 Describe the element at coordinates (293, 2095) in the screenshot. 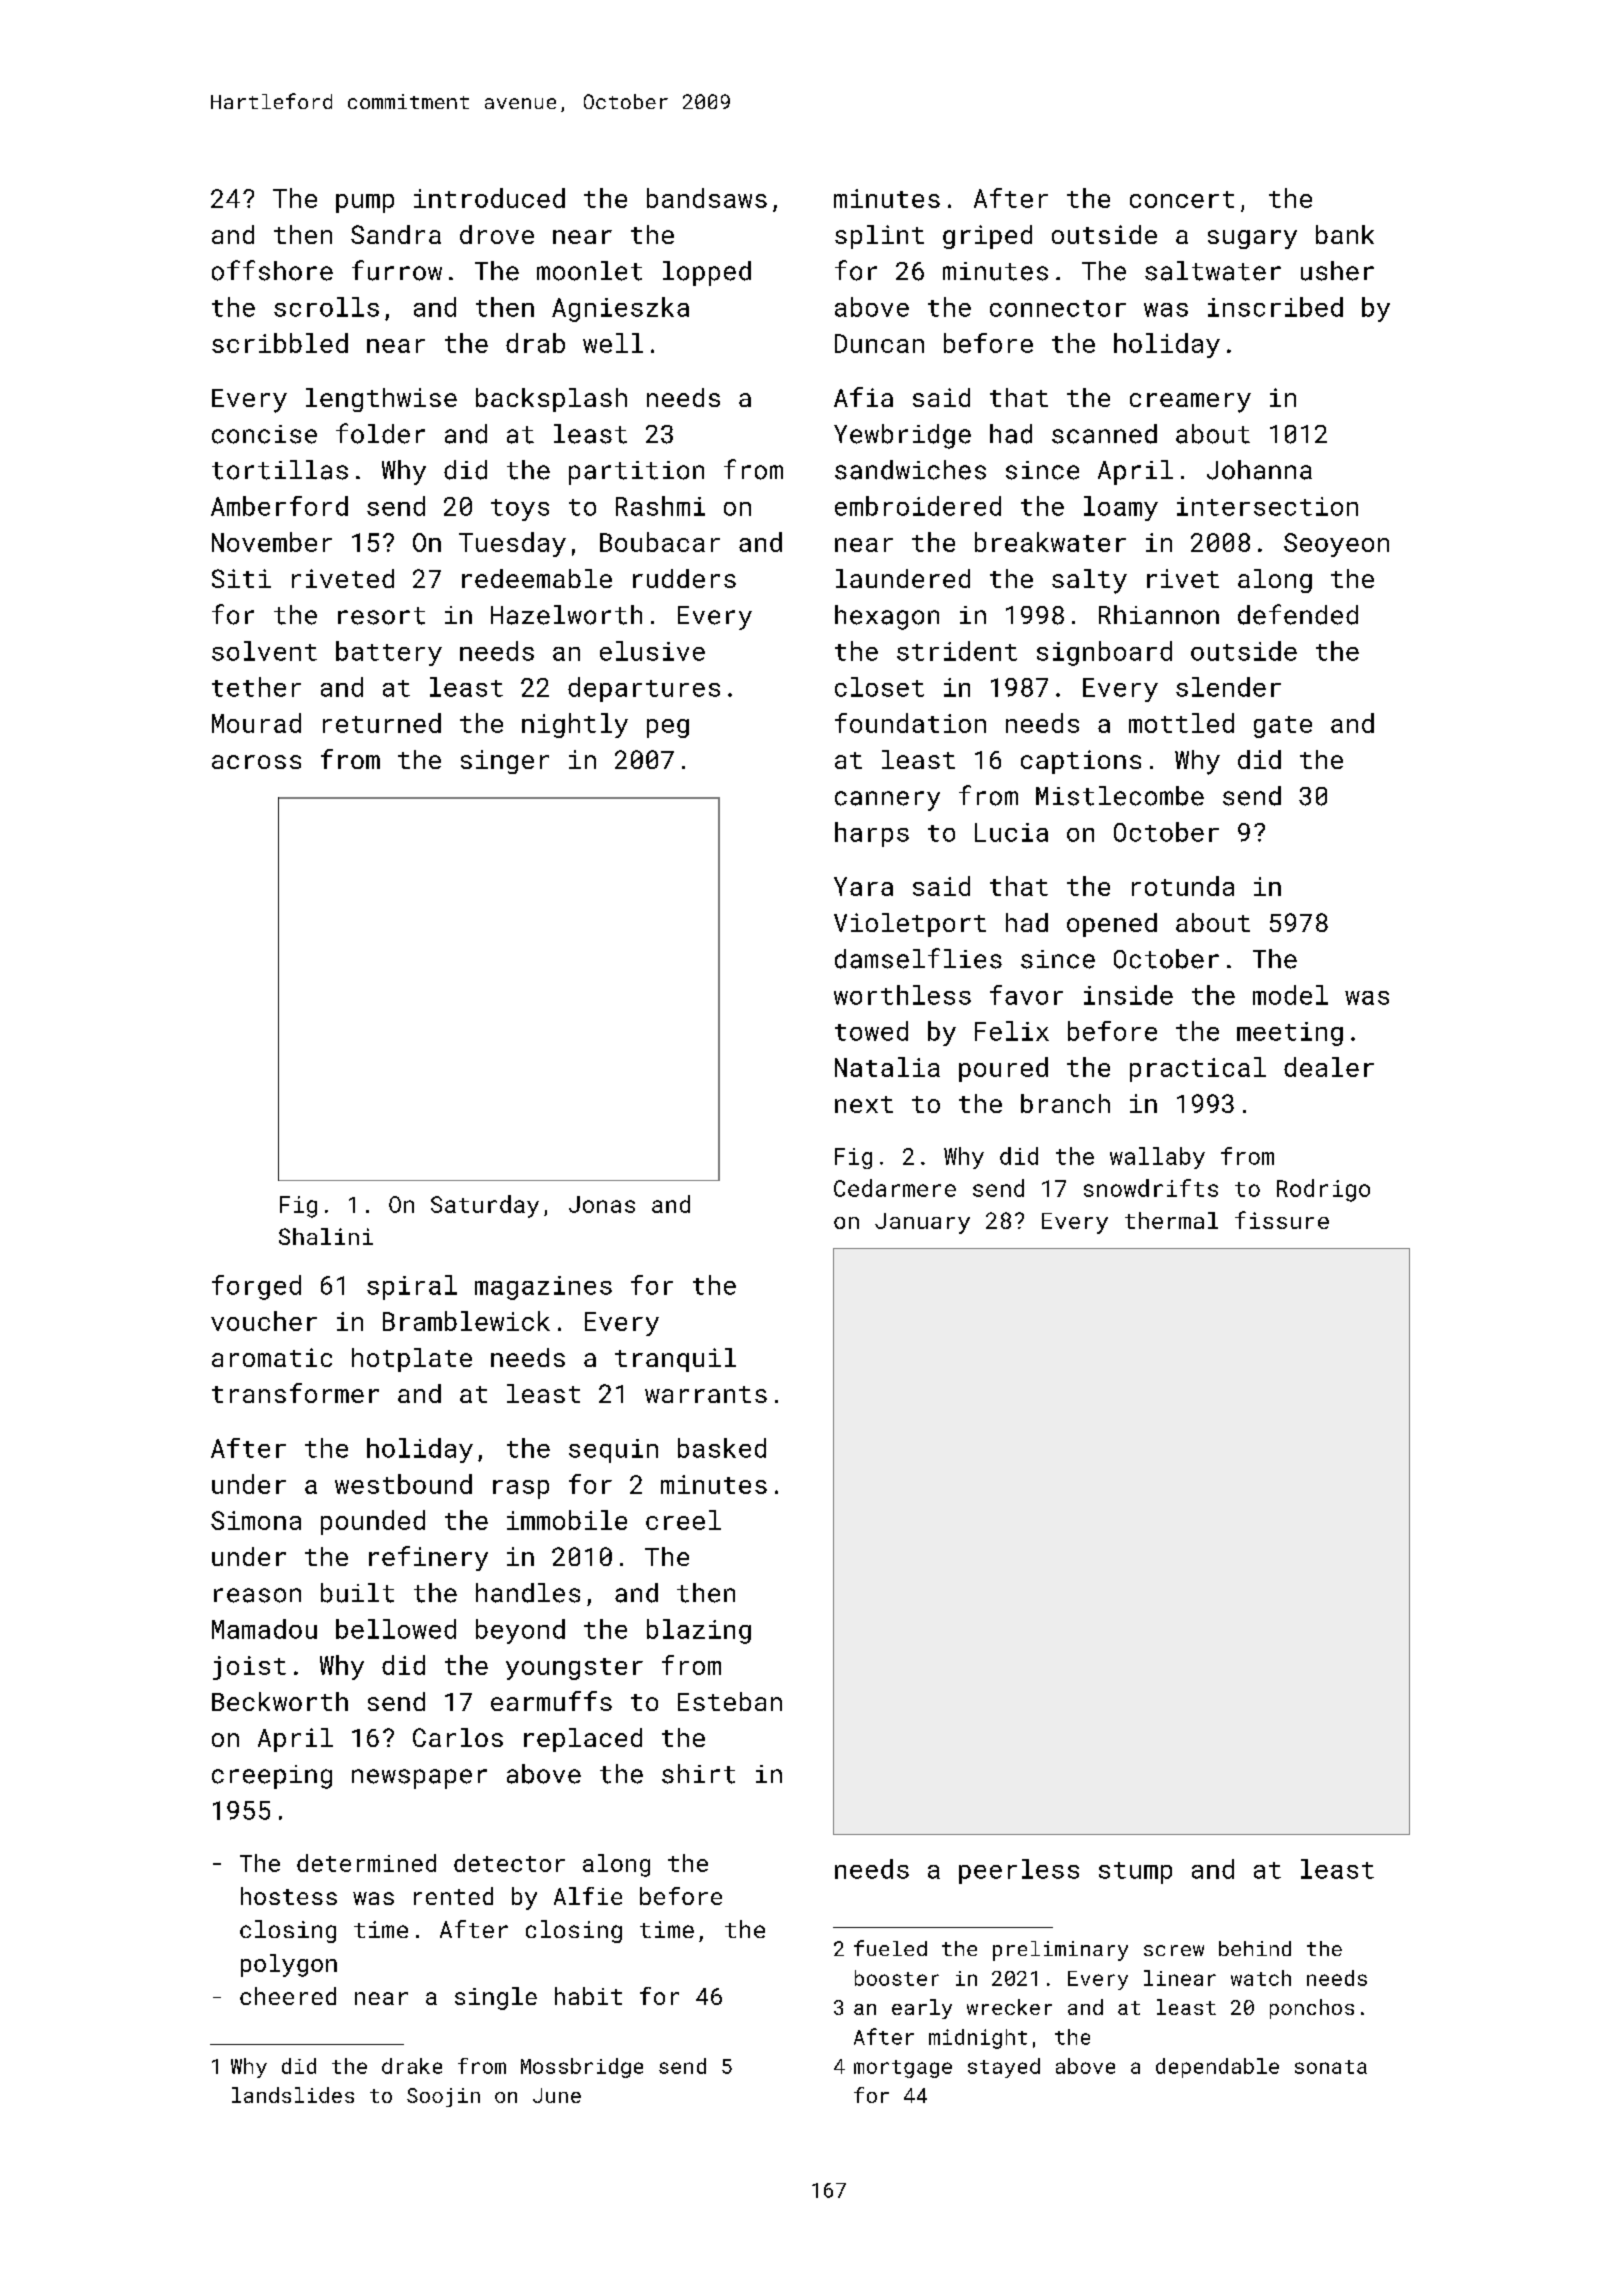

I see `landslides` at that location.
